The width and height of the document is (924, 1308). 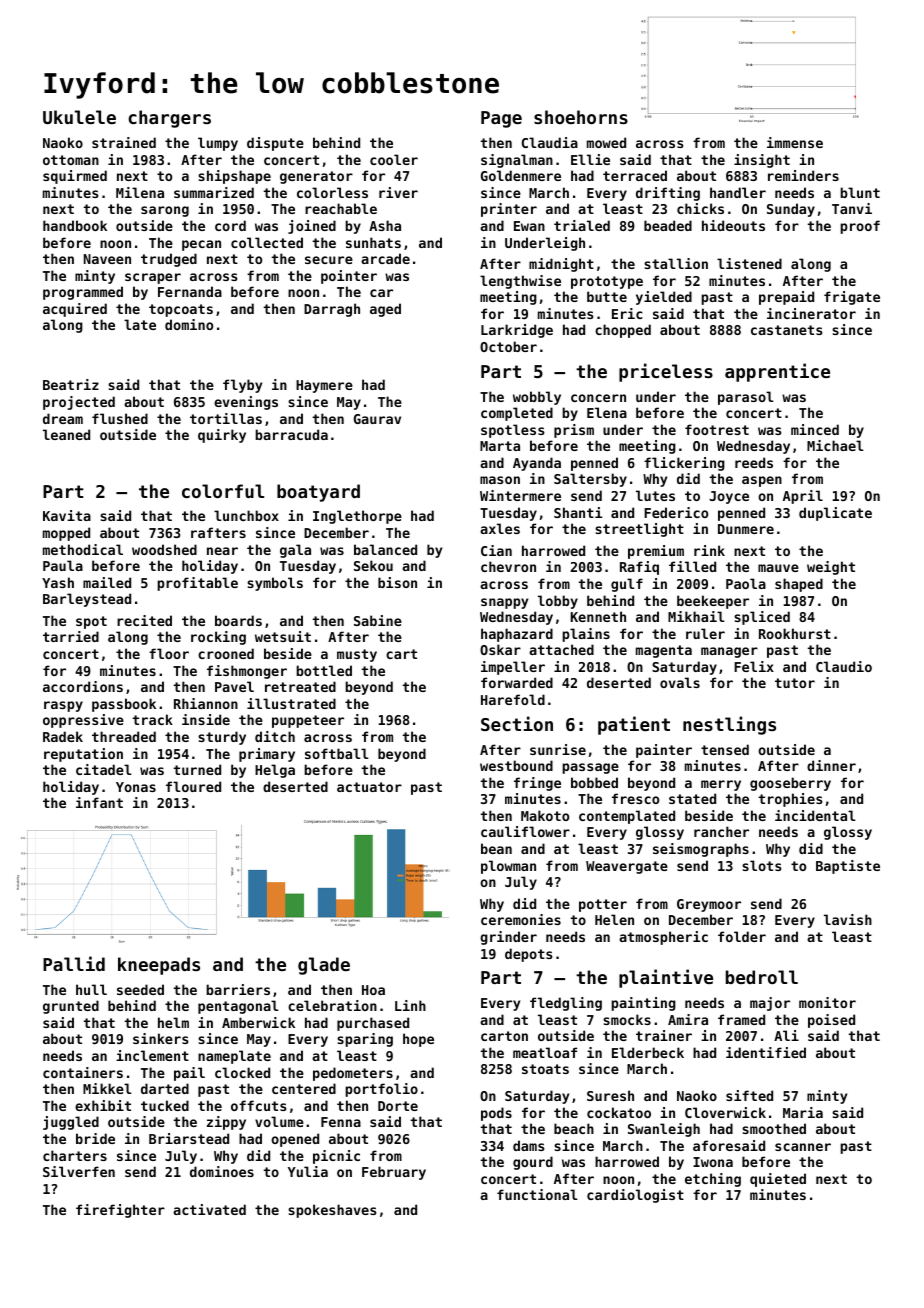 What do you see at coordinates (517, 331) in the document?
I see `Larkridge` at bounding box center [517, 331].
